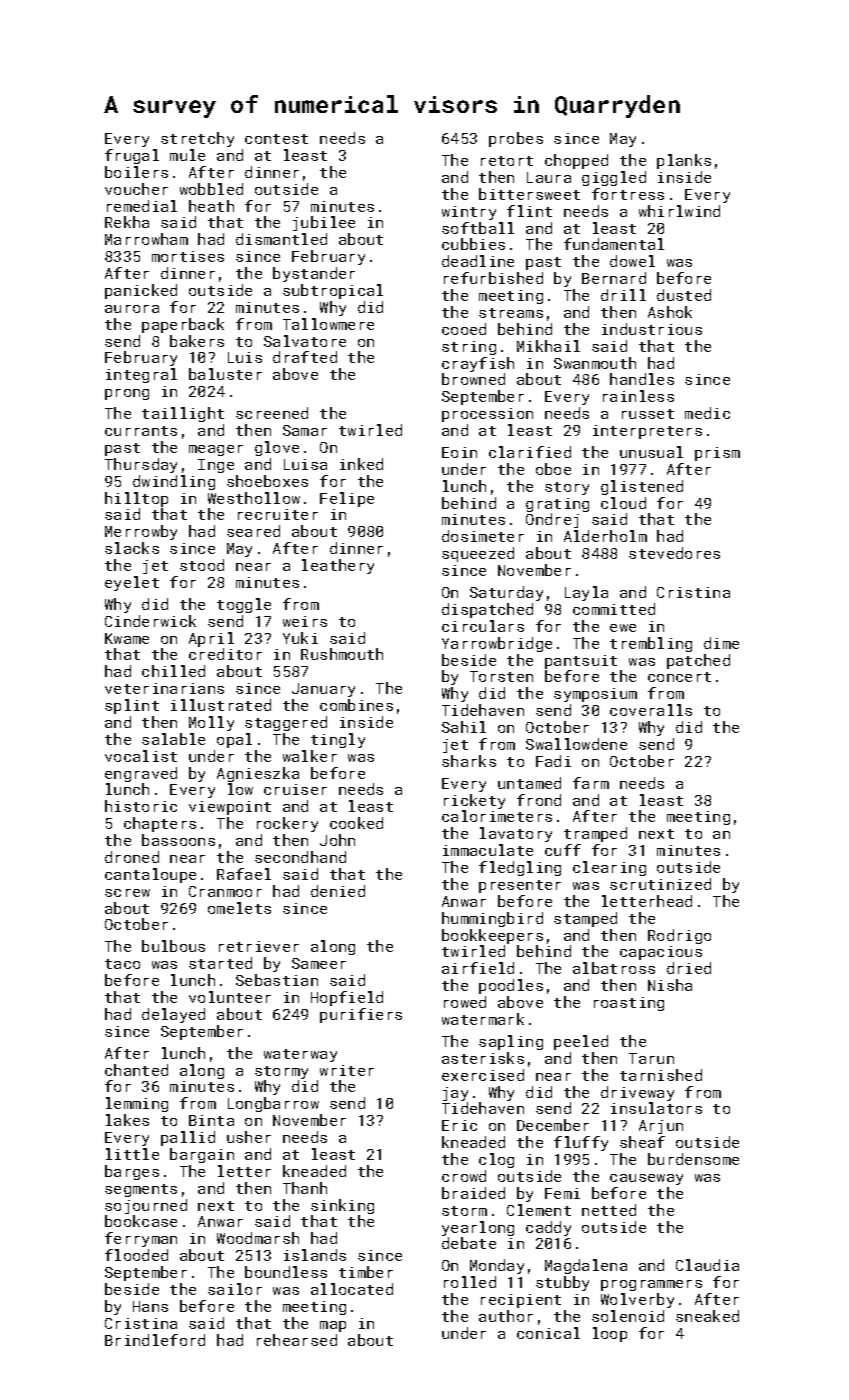 The image size is (849, 1400). I want to click on medic, so click(707, 413).
